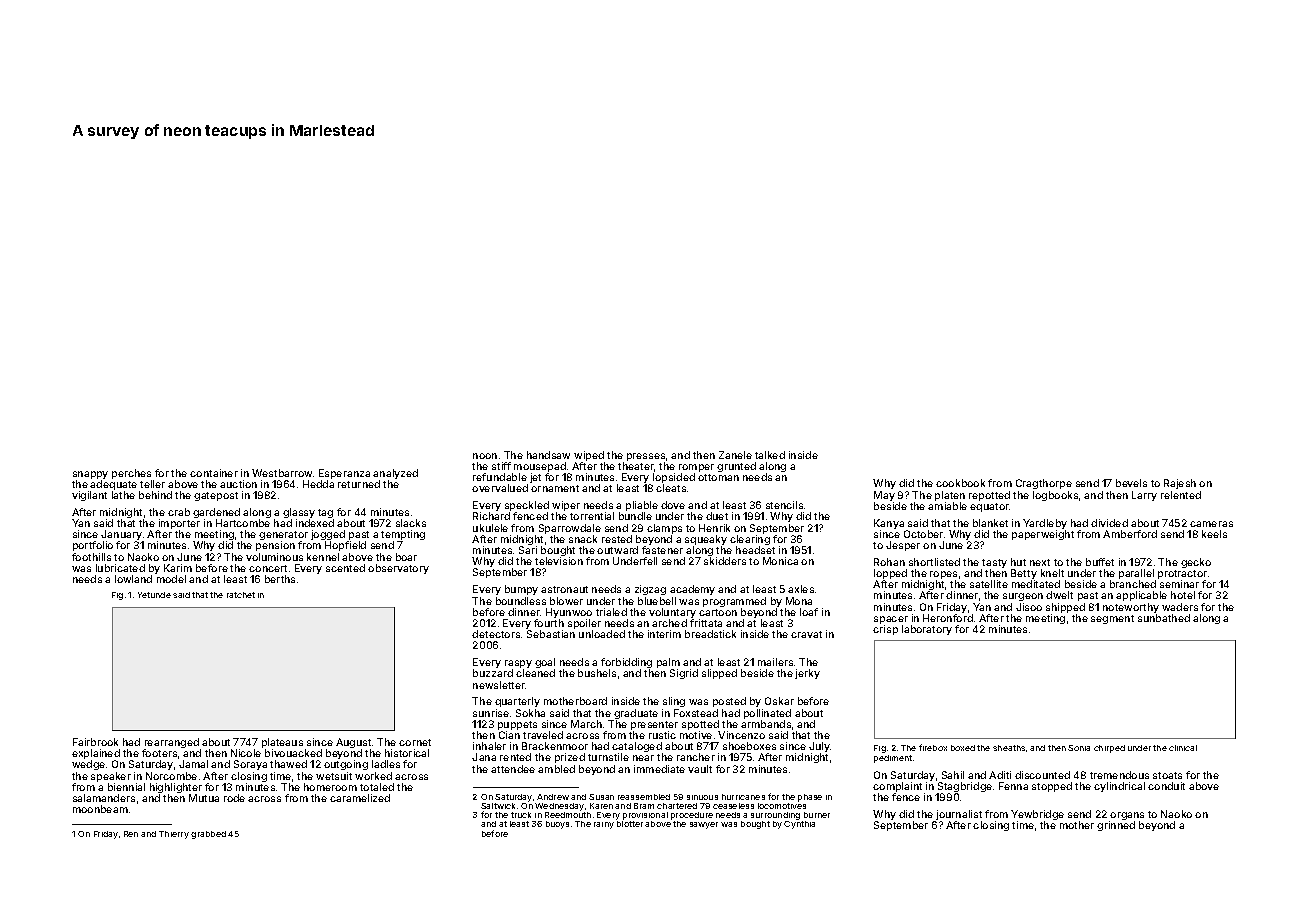 Image resolution: width=1308 pixels, height=924 pixels. I want to click on goal, so click(545, 664).
